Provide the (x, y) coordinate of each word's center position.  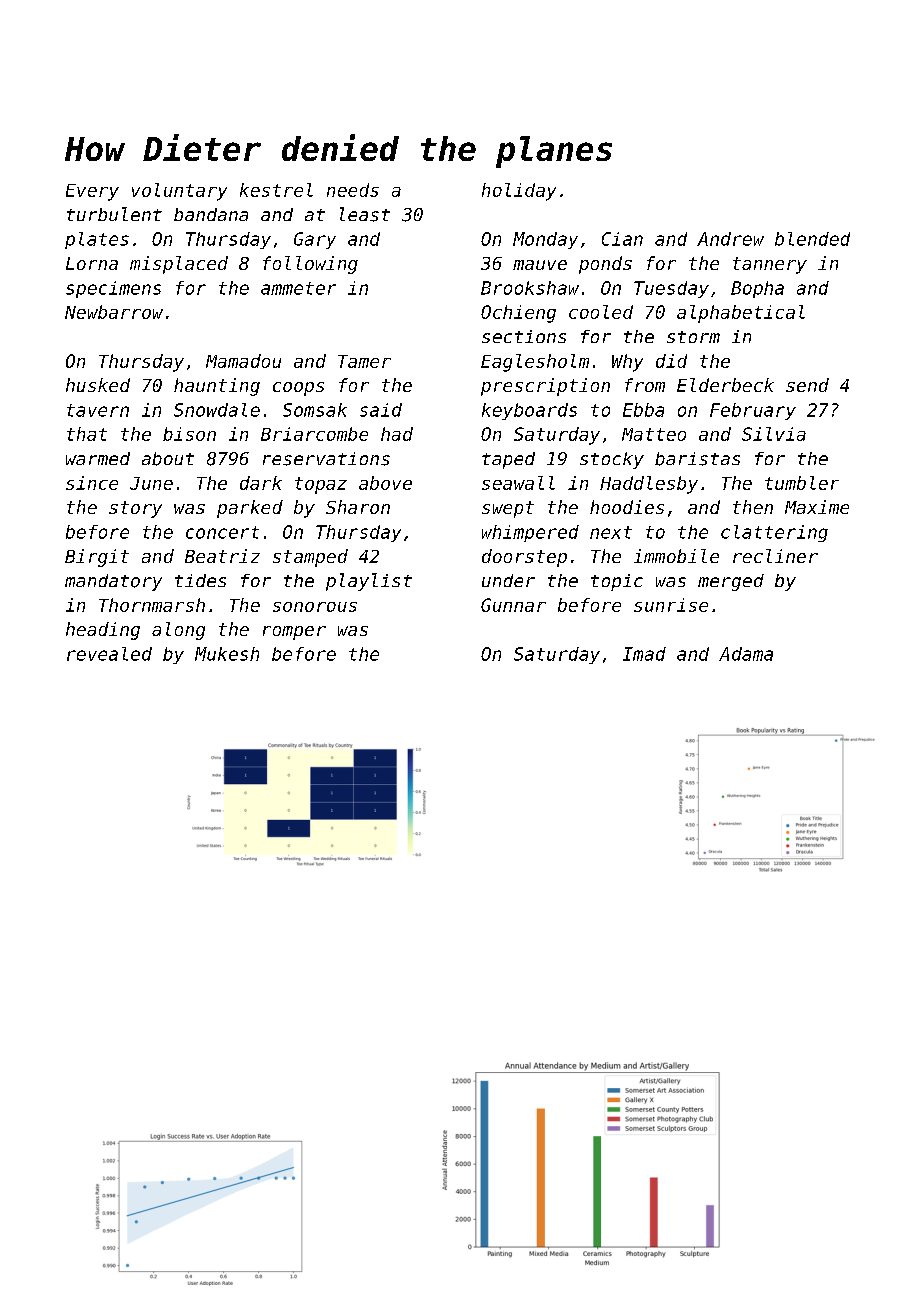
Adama (746, 654)
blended (812, 239)
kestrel (276, 190)
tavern (98, 410)
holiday (519, 192)
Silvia (774, 434)
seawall (518, 483)
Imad (644, 654)
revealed (109, 654)
